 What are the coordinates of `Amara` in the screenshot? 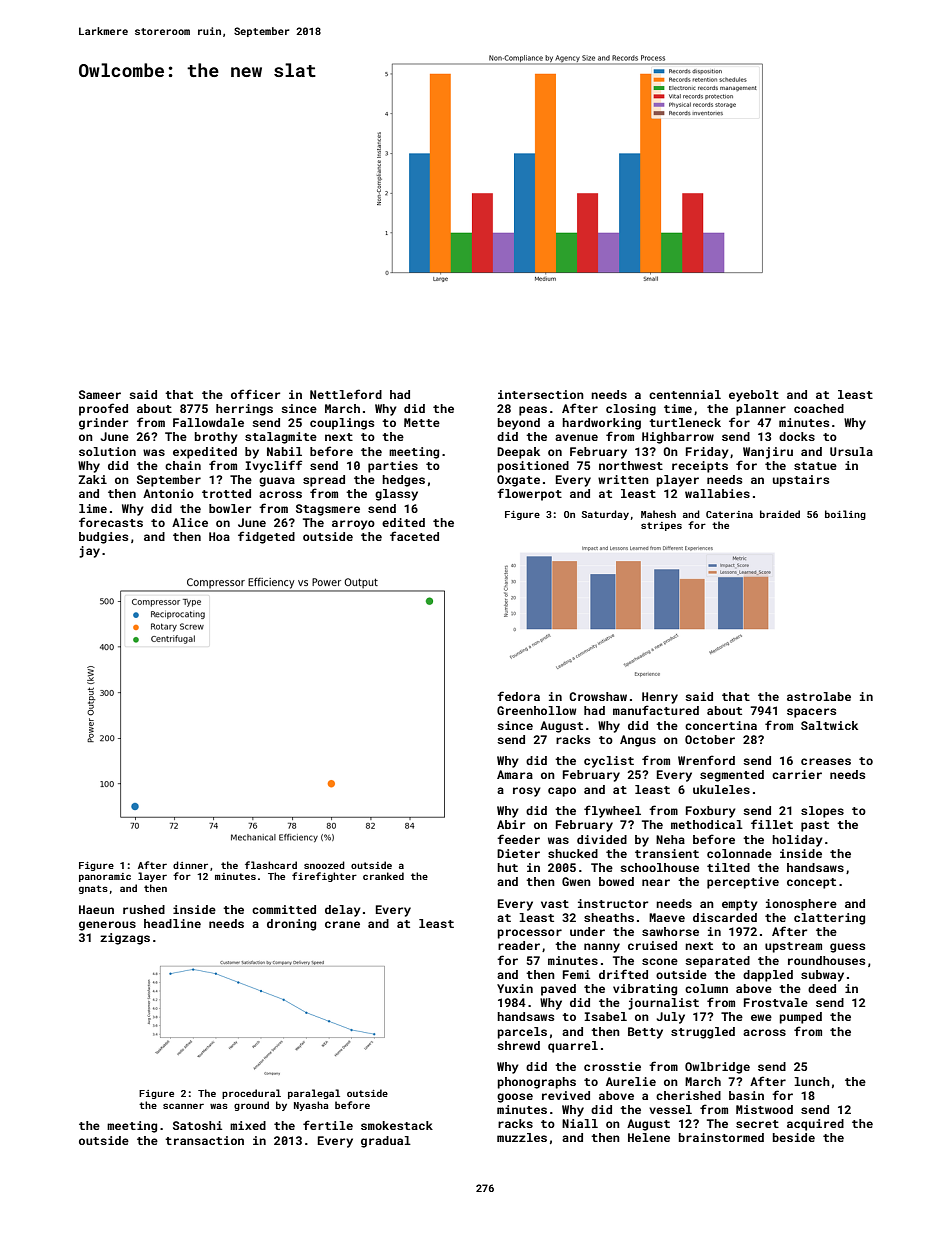 It's located at (515, 774).
